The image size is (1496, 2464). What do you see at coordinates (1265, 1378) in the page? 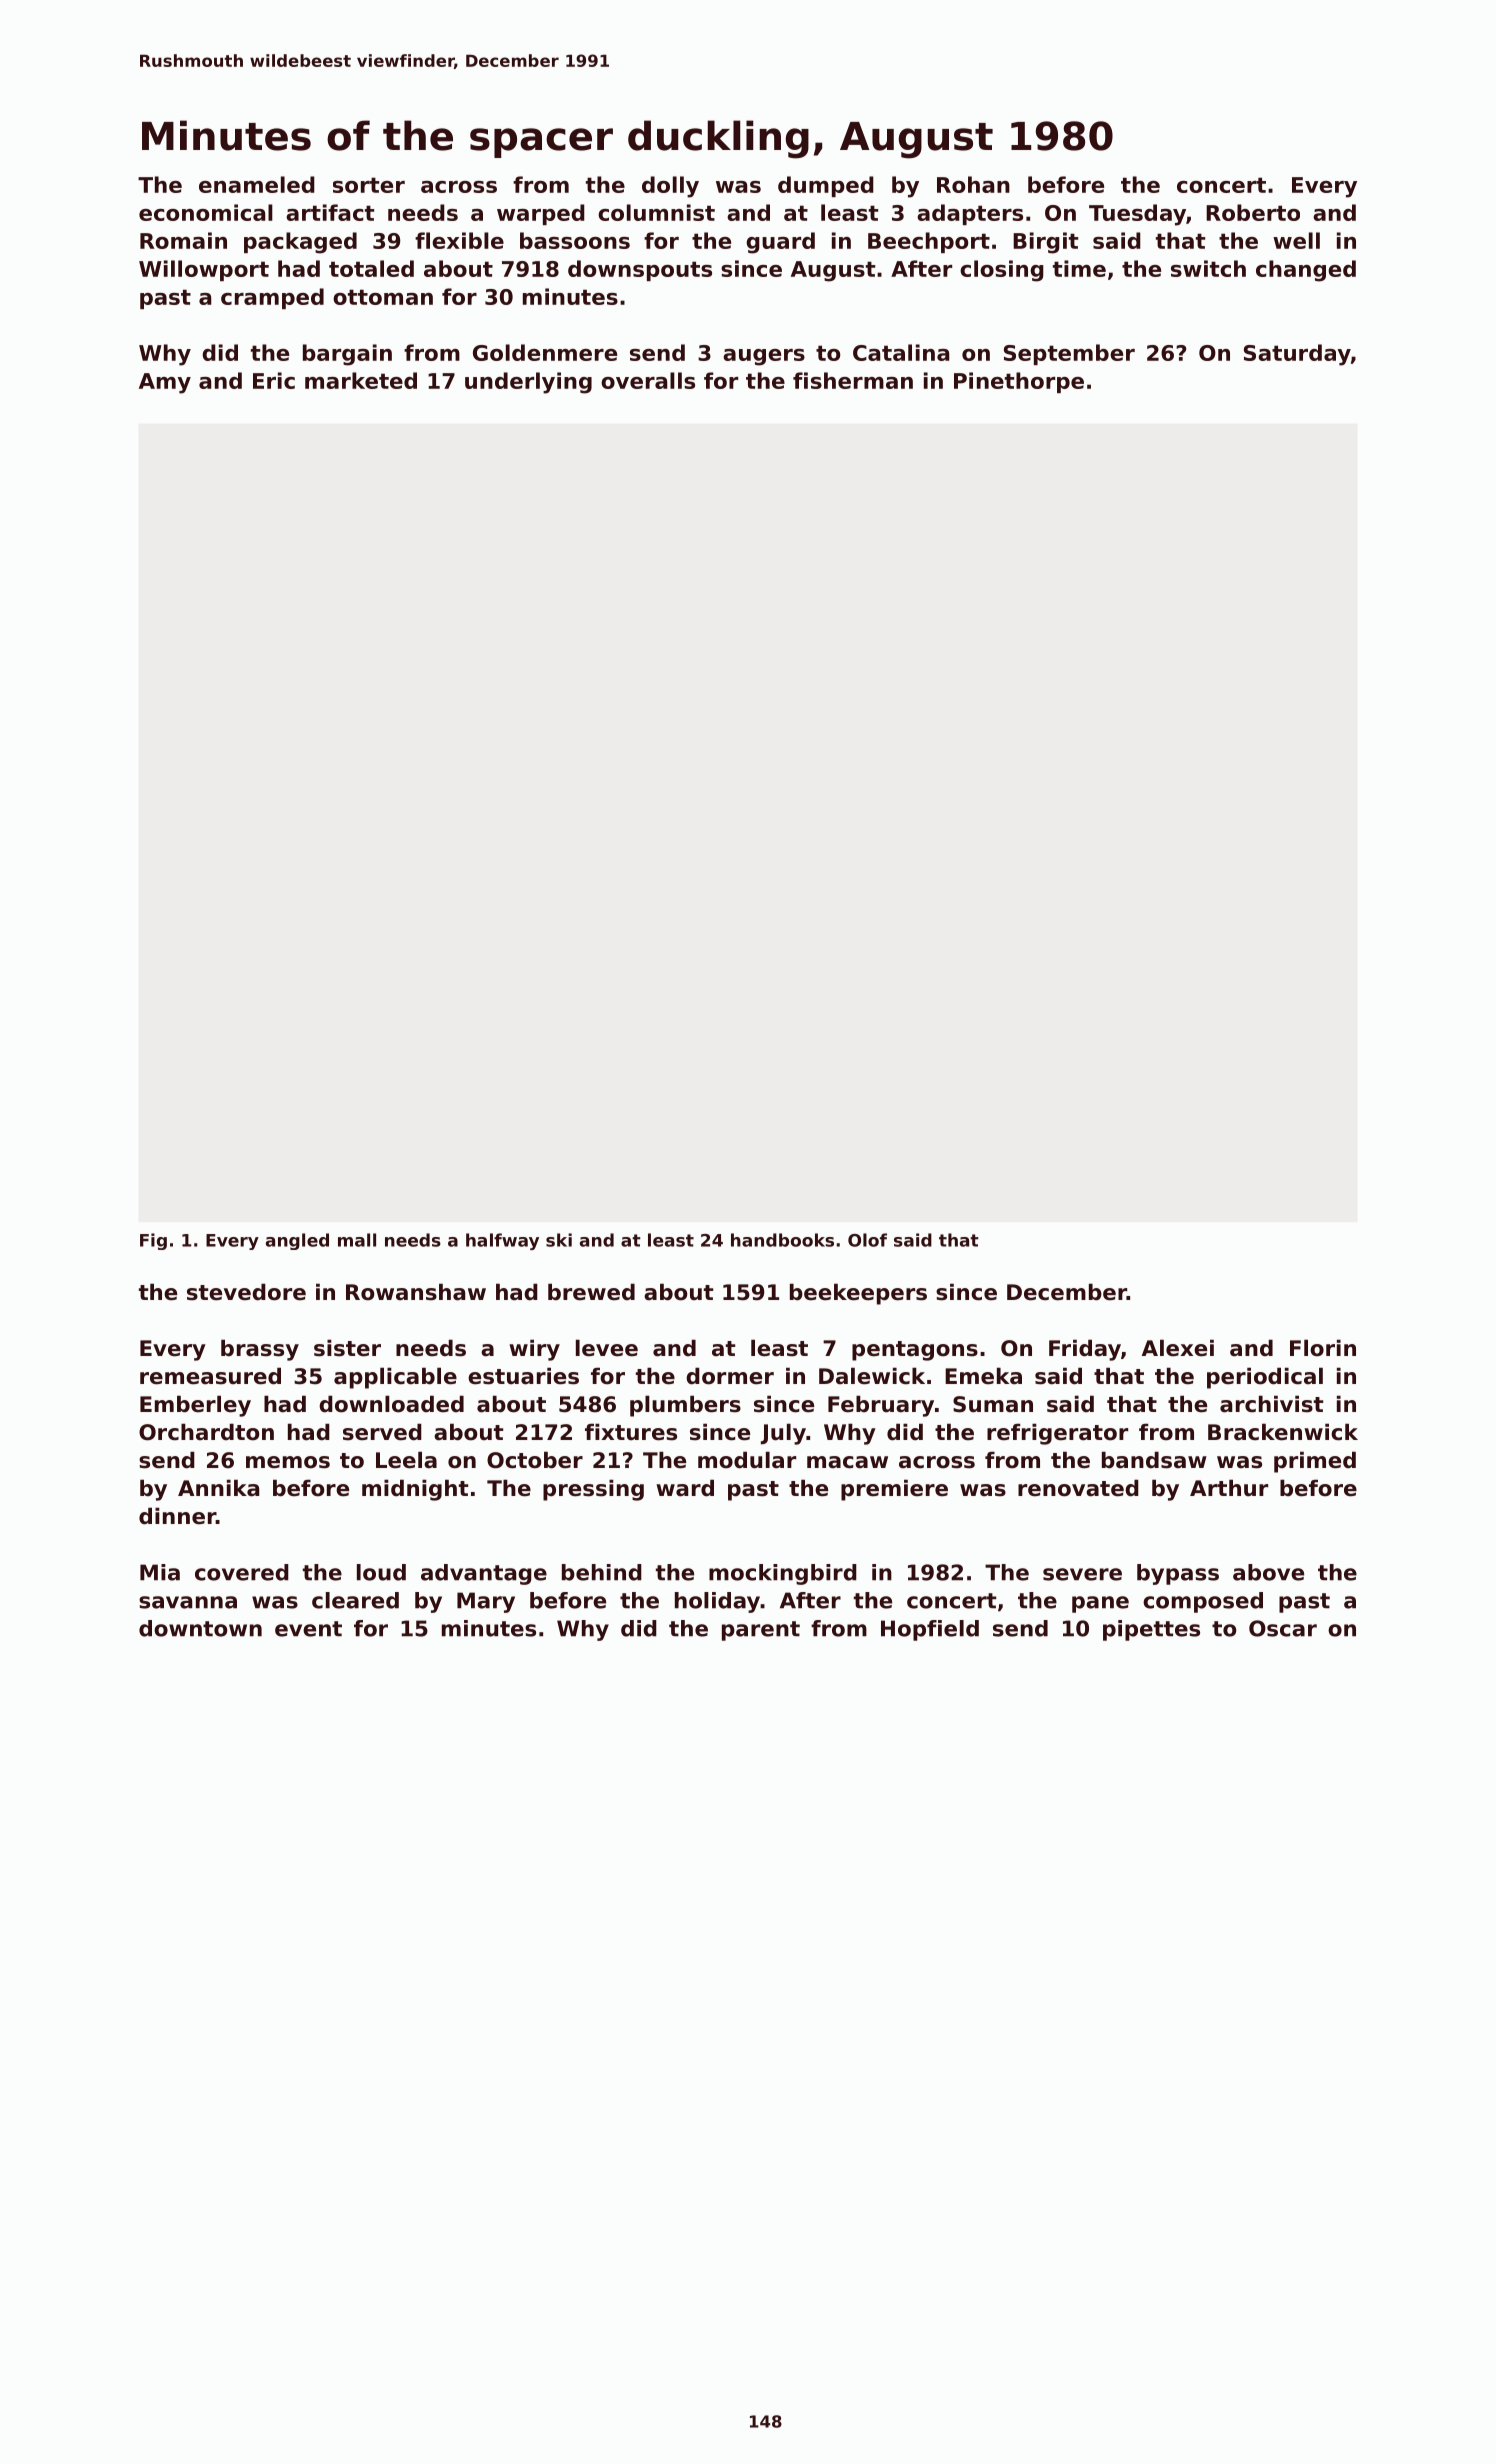
I see `periodical` at bounding box center [1265, 1378].
